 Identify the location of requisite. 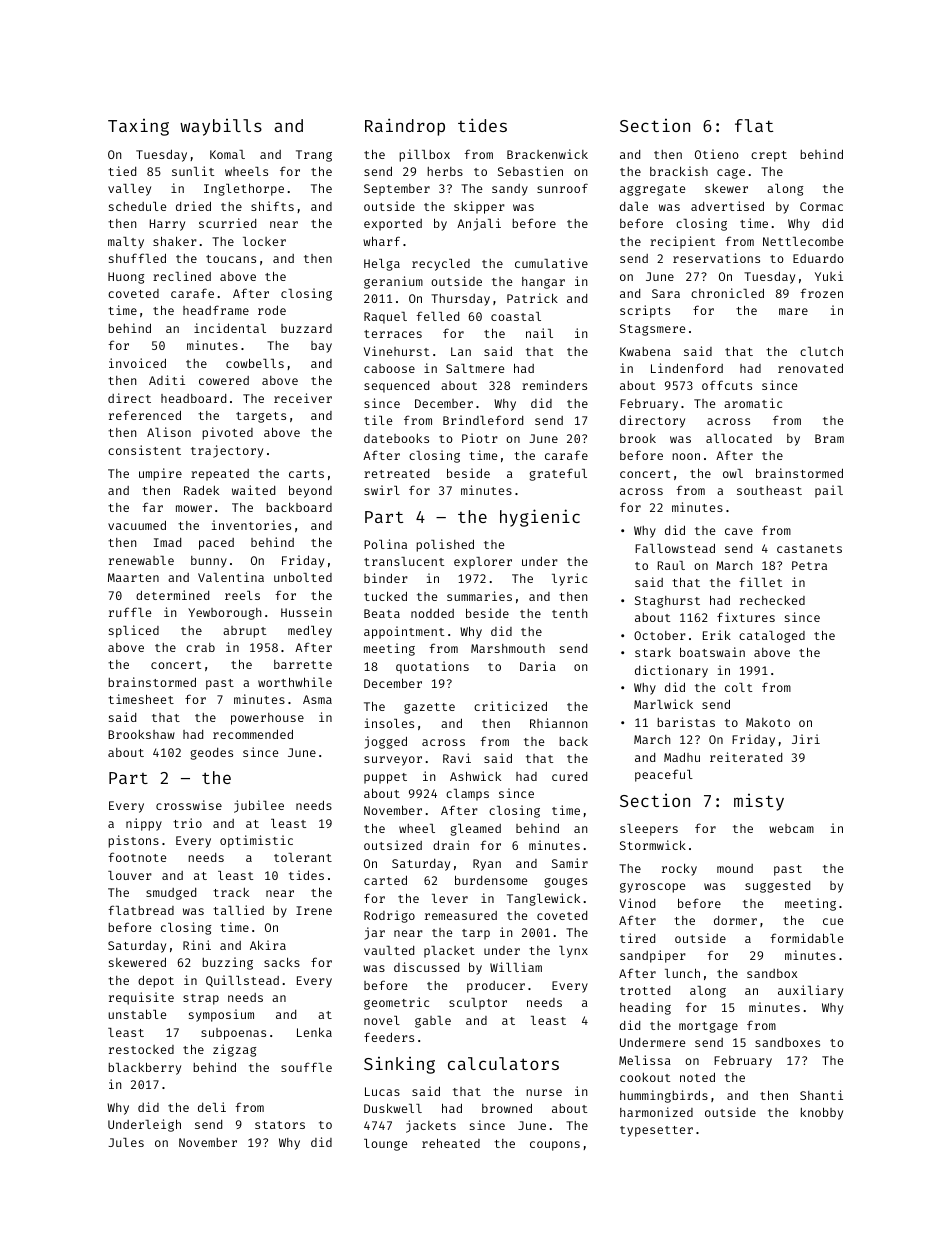
(141, 998).
